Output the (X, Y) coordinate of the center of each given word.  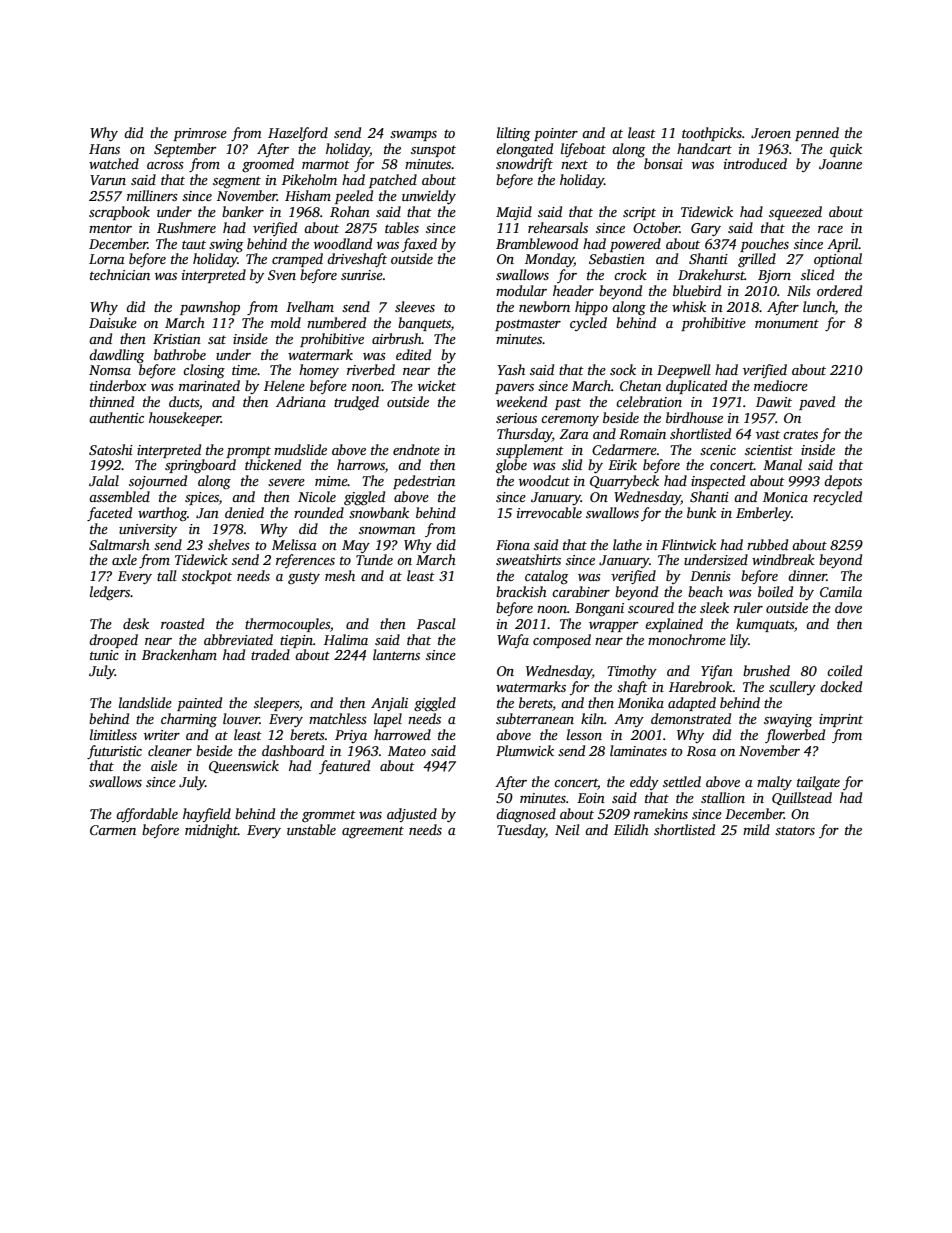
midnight (211, 831)
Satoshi (111, 449)
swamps (413, 136)
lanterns (396, 654)
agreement (373, 832)
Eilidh (631, 829)
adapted (692, 704)
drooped (113, 641)
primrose (200, 134)
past (568, 404)
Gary (706, 229)
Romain (642, 434)
